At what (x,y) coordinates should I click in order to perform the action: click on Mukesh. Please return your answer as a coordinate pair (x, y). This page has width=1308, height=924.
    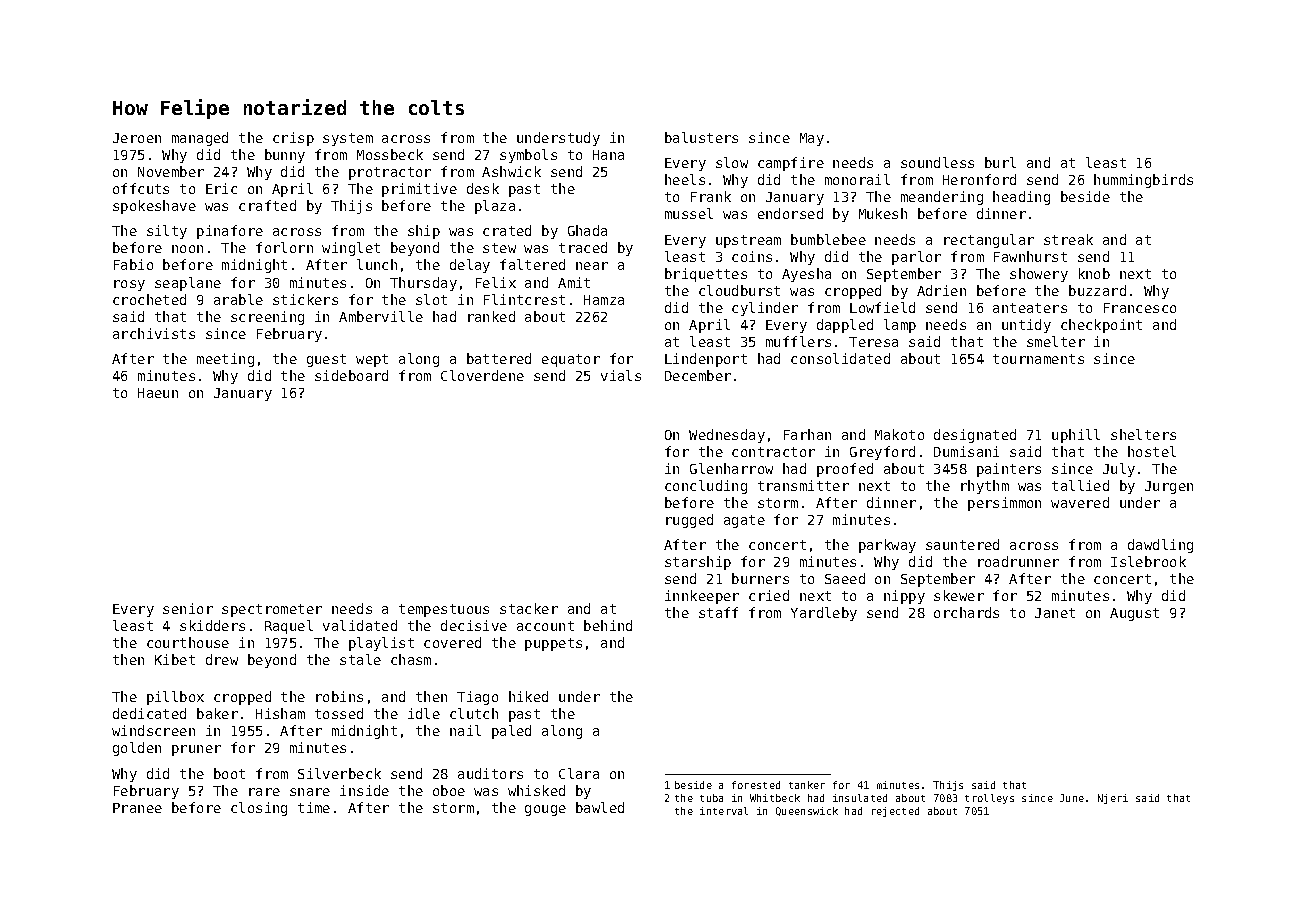
    Looking at the image, I should click on (883, 213).
